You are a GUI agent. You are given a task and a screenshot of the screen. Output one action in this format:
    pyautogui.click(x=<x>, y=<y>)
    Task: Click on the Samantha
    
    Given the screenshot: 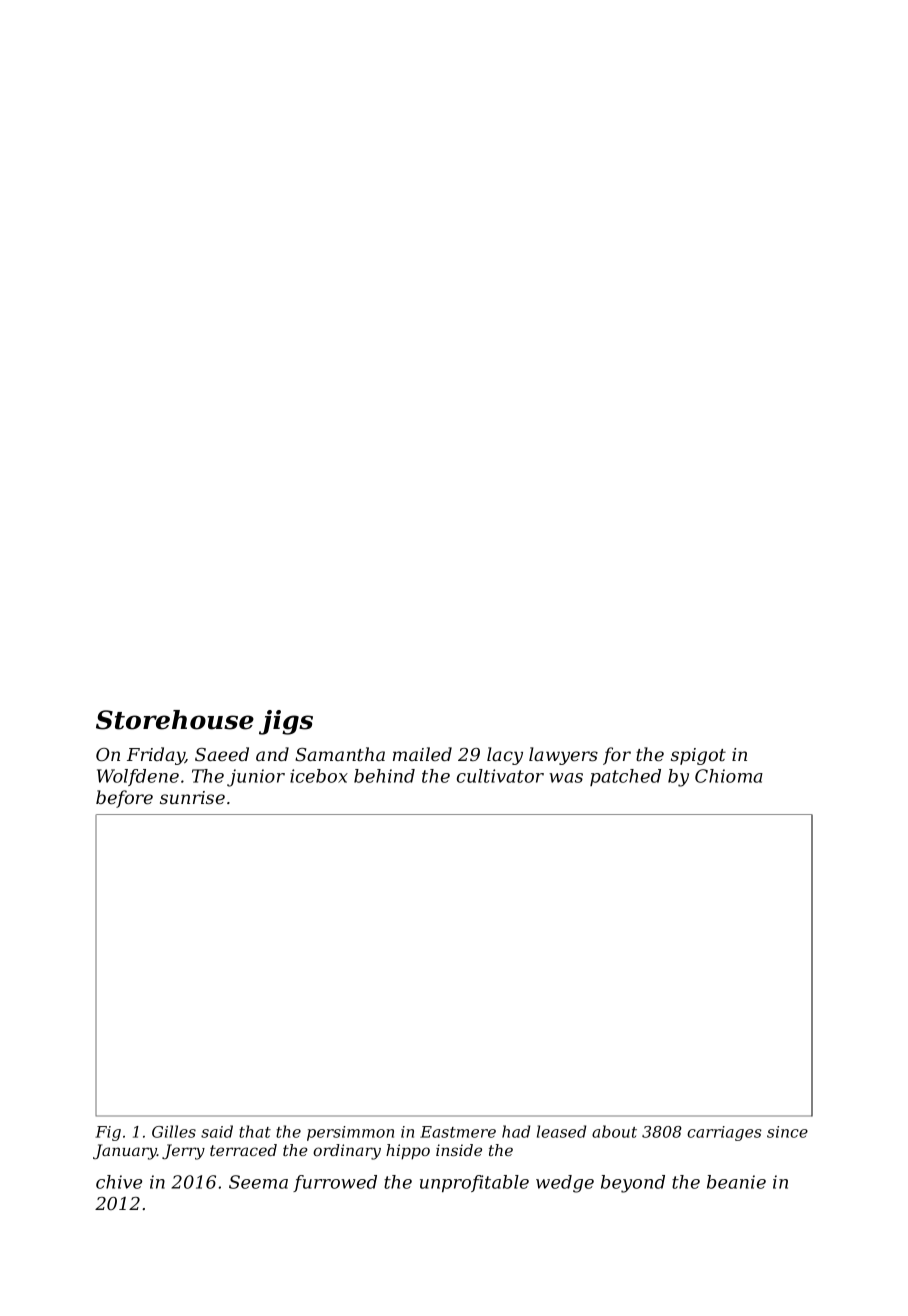 What is the action you would take?
    pyautogui.click(x=340, y=754)
